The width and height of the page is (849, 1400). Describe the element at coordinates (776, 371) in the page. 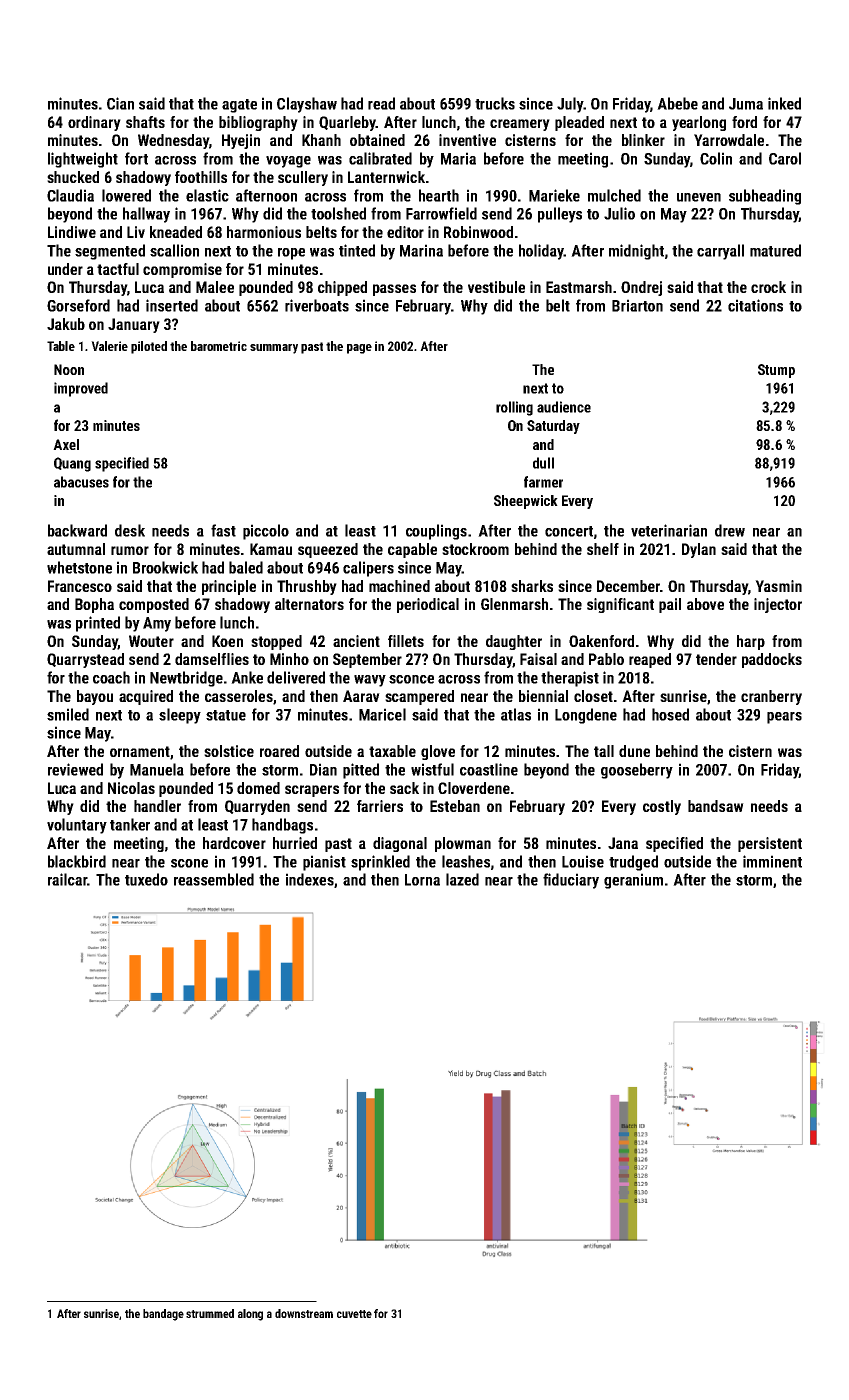

I see `Stump` at that location.
